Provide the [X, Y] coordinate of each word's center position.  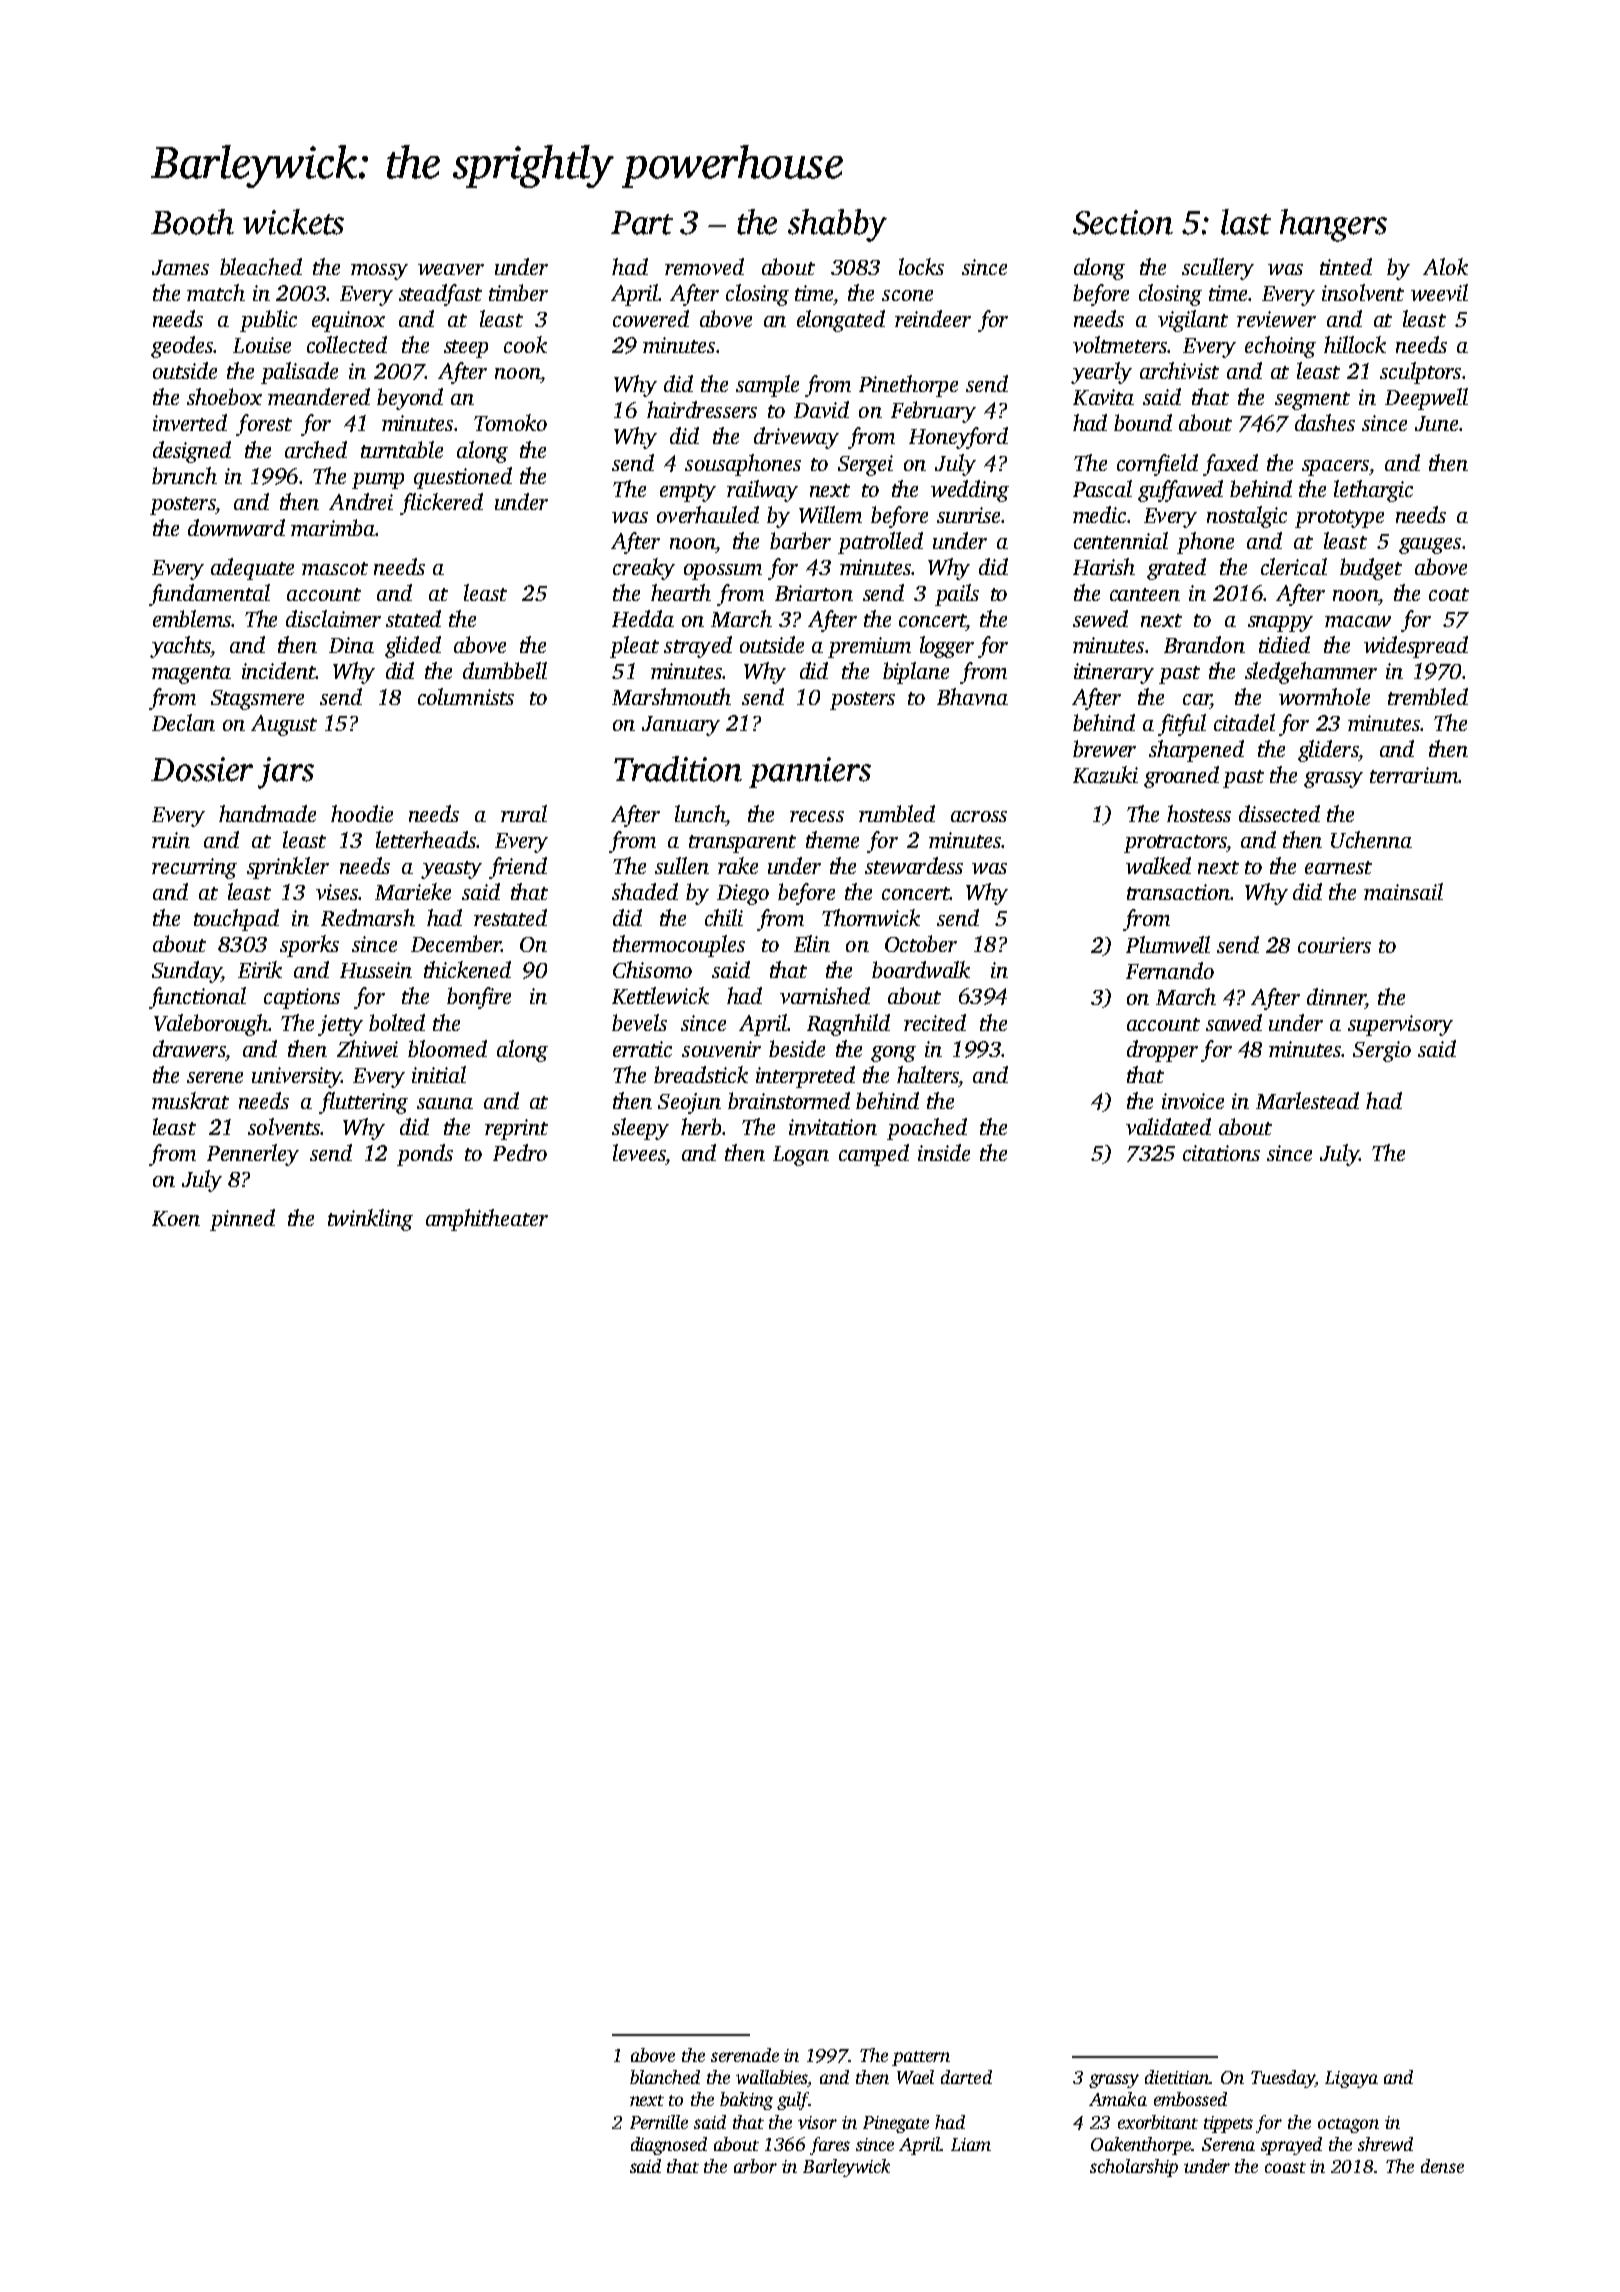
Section [1123, 222]
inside [944, 1152]
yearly [1101, 373]
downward [236, 527]
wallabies [772, 2078]
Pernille [659, 2122]
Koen [176, 1218]
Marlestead [1307, 1100]
